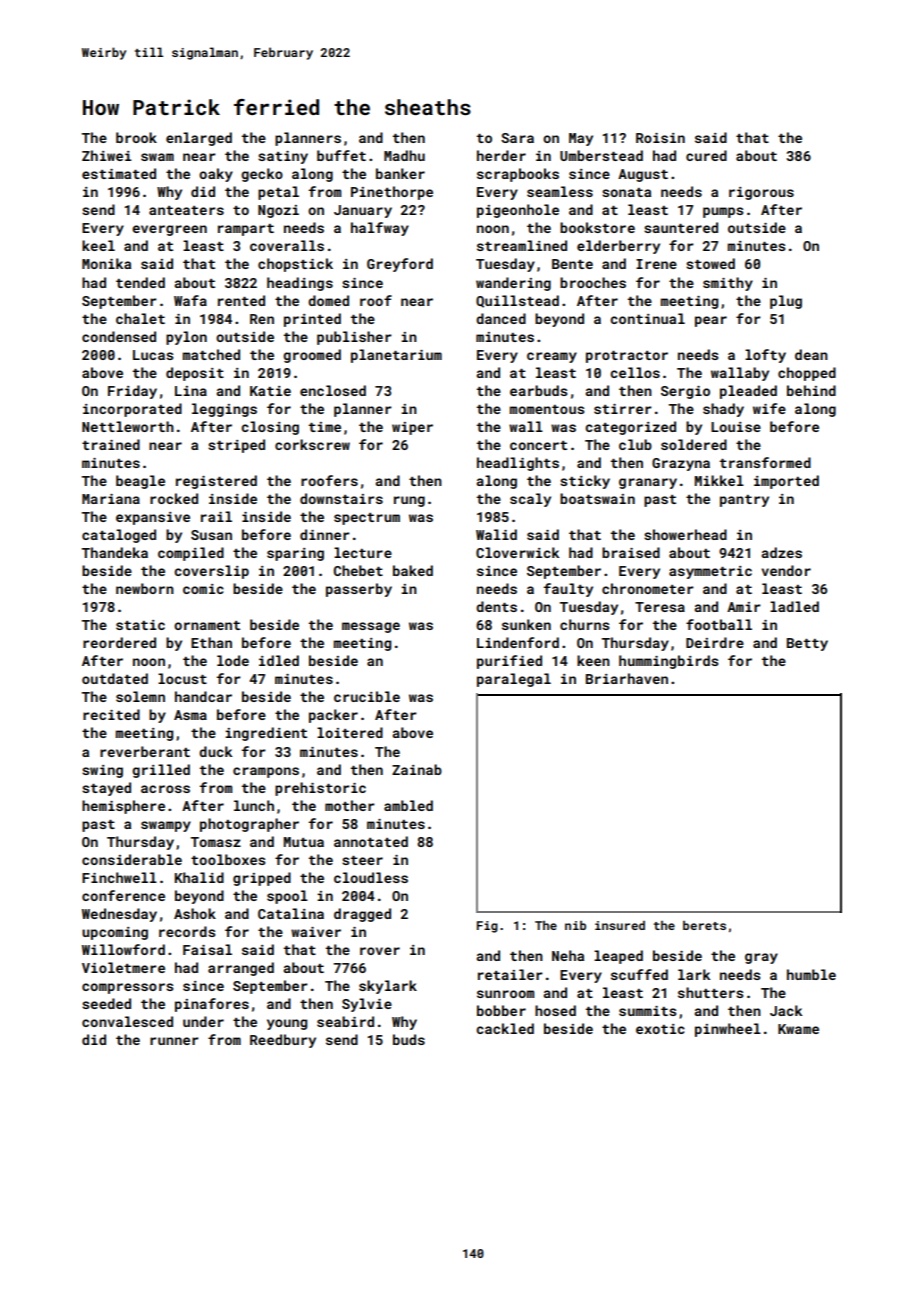 The height and width of the screenshot is (1308, 924). I want to click on plug, so click(786, 302).
